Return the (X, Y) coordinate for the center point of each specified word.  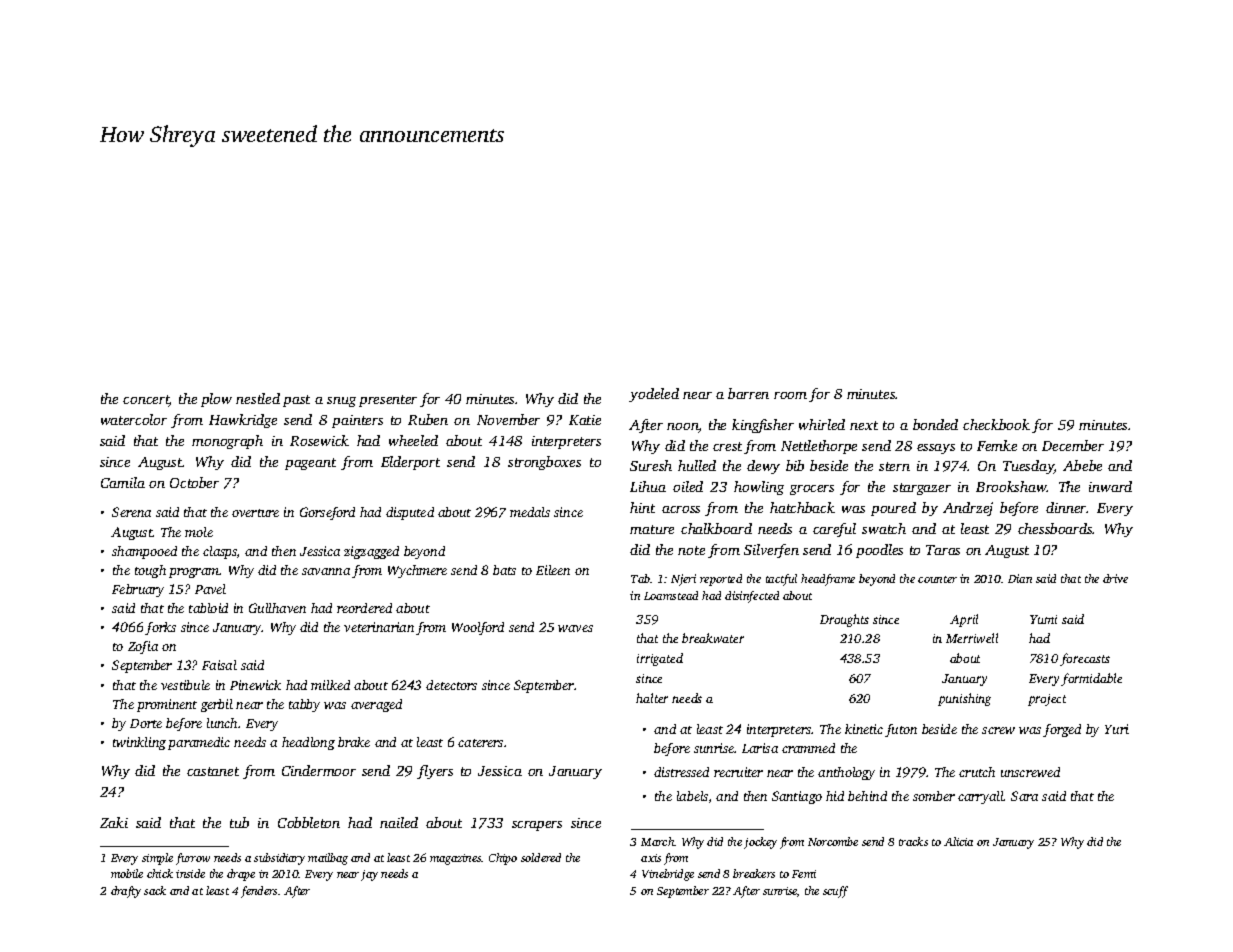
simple (157, 859)
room (790, 395)
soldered (541, 857)
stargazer (922, 489)
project (1047, 700)
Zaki (114, 822)
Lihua (648, 486)
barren (748, 393)
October (194, 482)
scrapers (537, 826)
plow (216, 400)
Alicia (958, 841)
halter (652, 698)
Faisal (219, 665)
